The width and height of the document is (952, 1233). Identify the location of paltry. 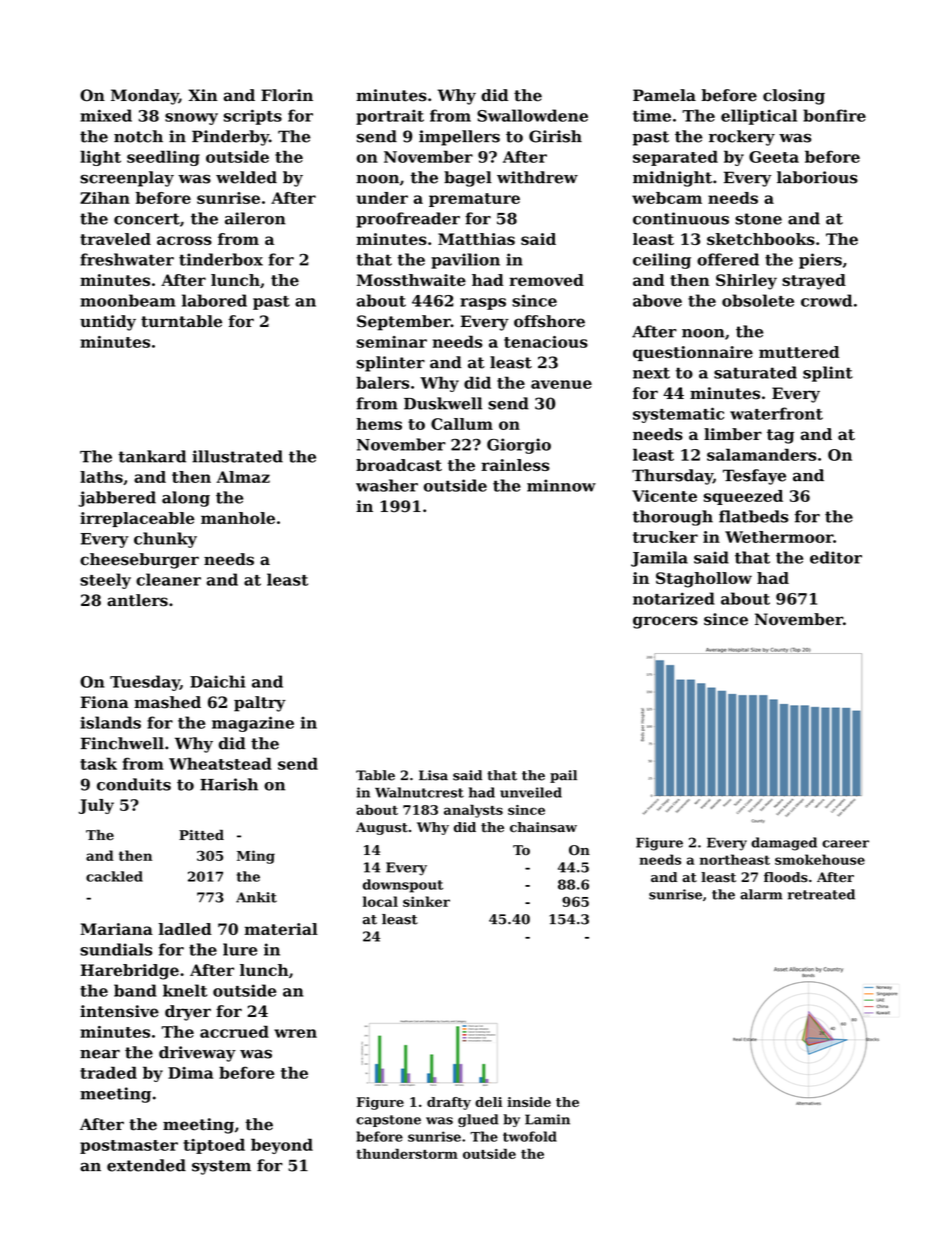
(260, 704).
